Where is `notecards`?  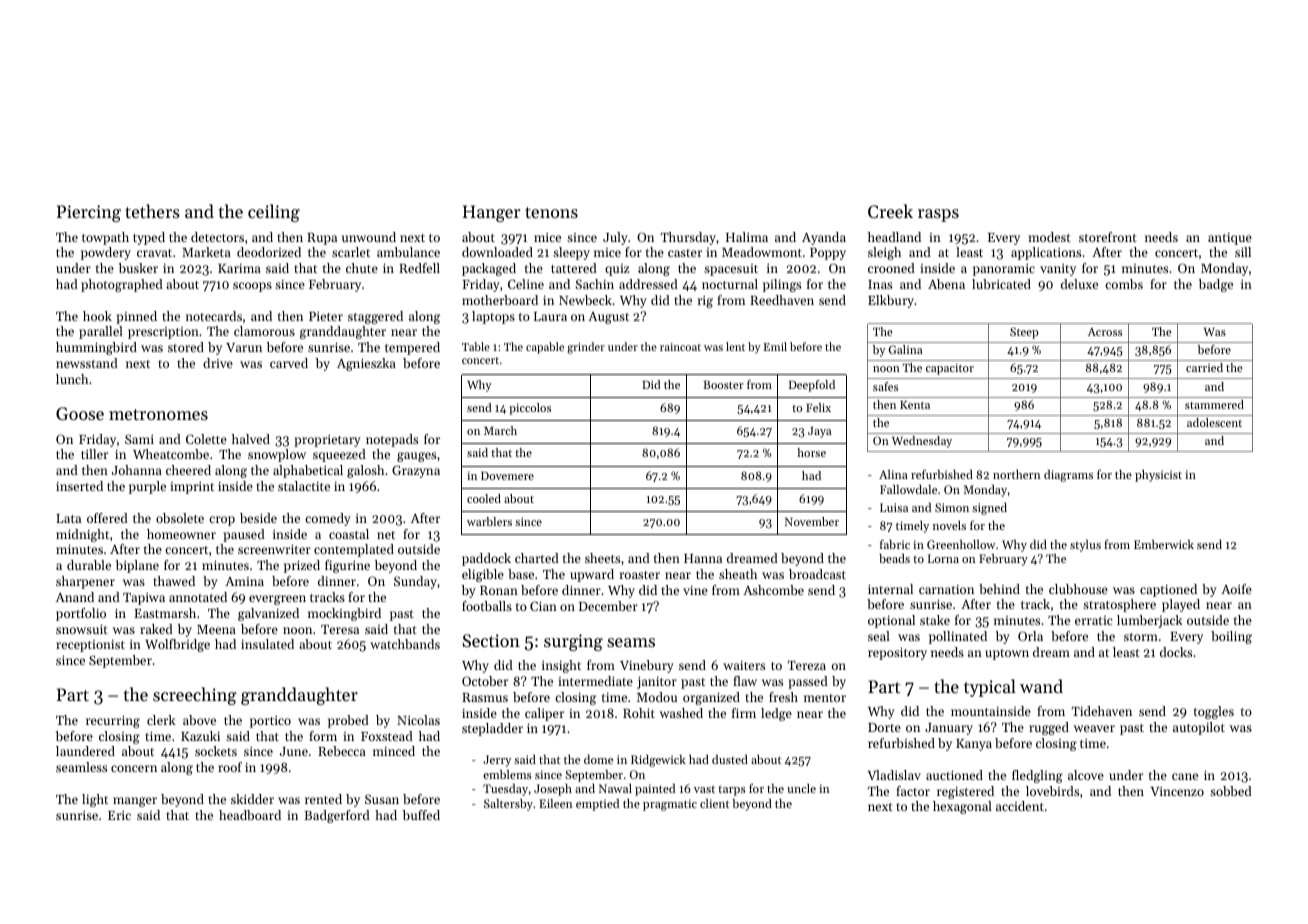
notecards is located at coordinates (214, 316).
